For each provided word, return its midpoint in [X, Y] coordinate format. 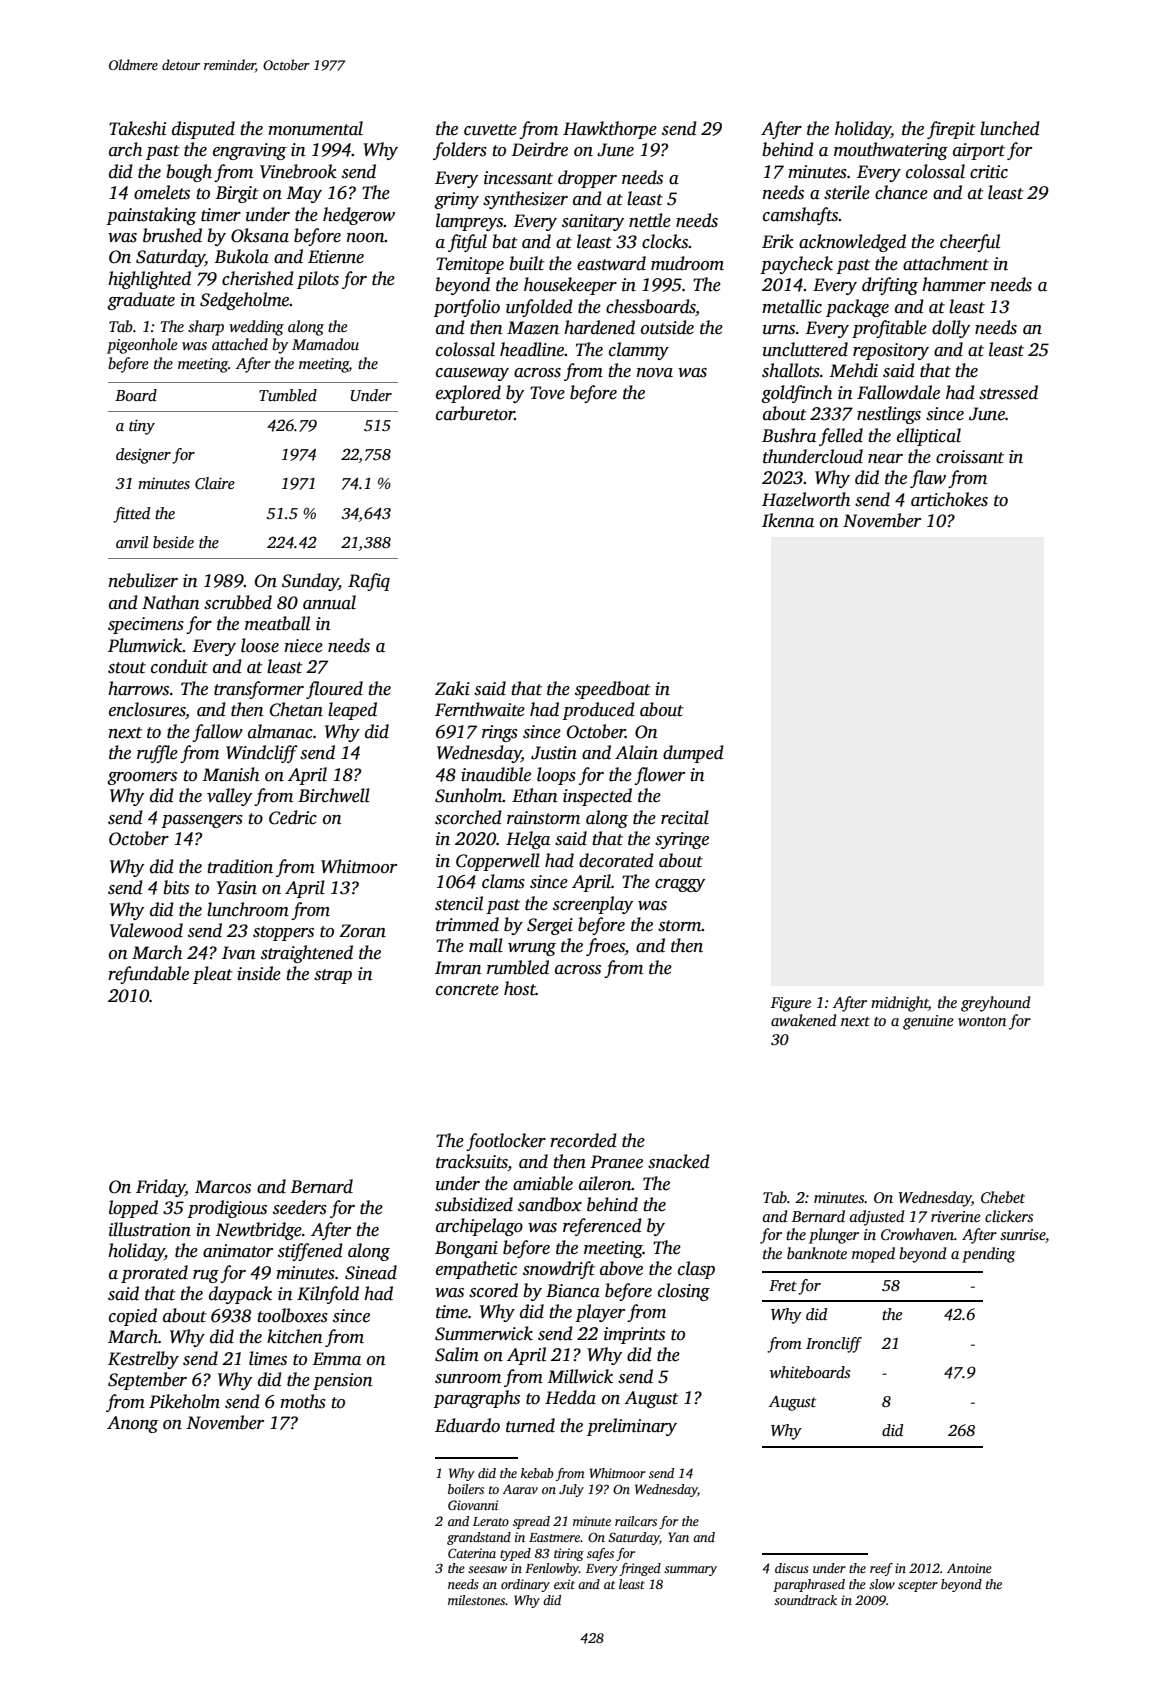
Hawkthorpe [610, 130]
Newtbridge [258, 1231]
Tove [547, 393]
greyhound [995, 1004]
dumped [693, 754]
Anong [132, 1424]
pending [988, 1255]
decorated [616, 860]
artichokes [949, 499]
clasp [696, 1270]
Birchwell [334, 795]
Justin [554, 753]
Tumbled [288, 395]
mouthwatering [891, 151]
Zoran [362, 931]
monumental [315, 128]
